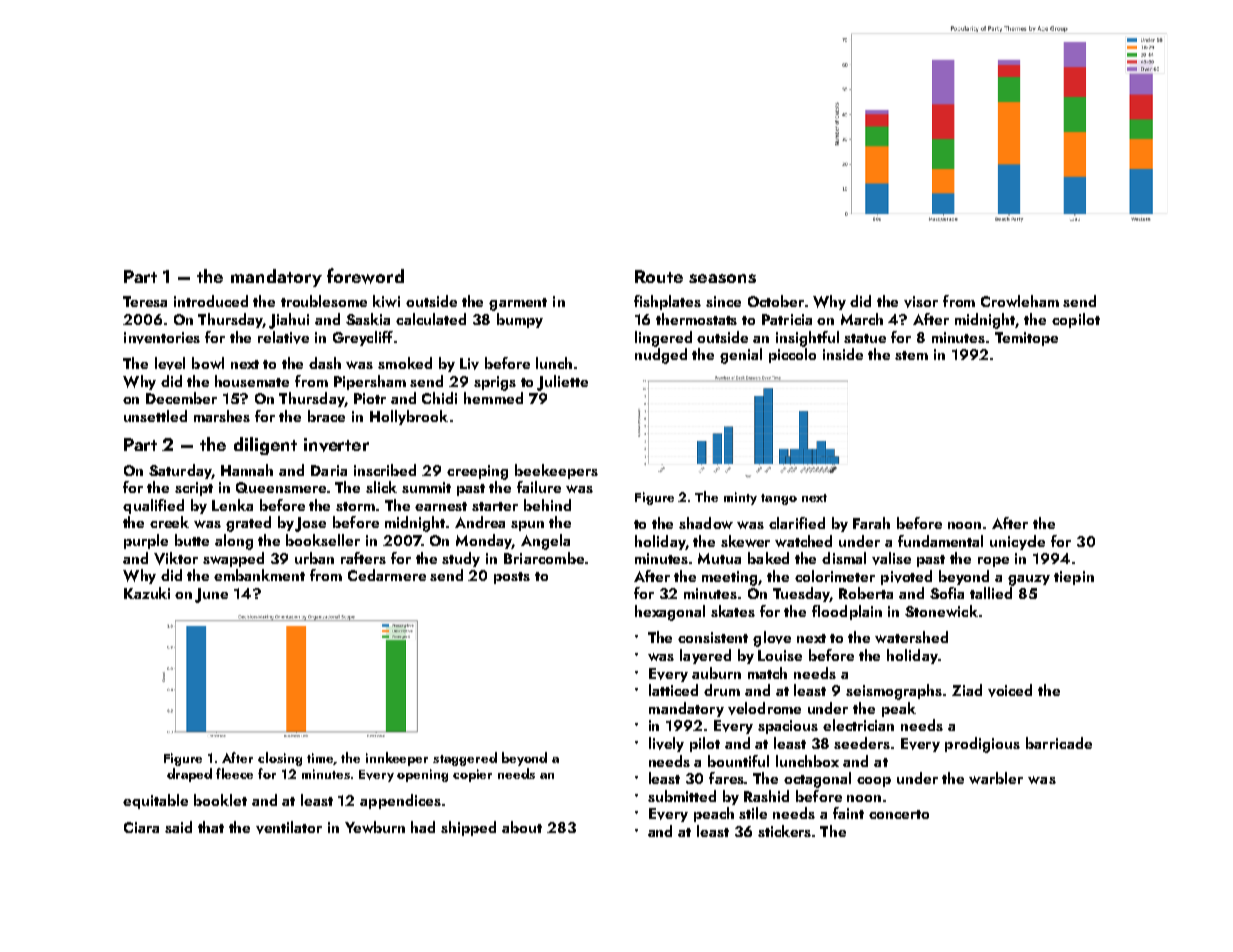  What do you see at coordinates (178, 827) in the screenshot?
I see `said` at bounding box center [178, 827].
